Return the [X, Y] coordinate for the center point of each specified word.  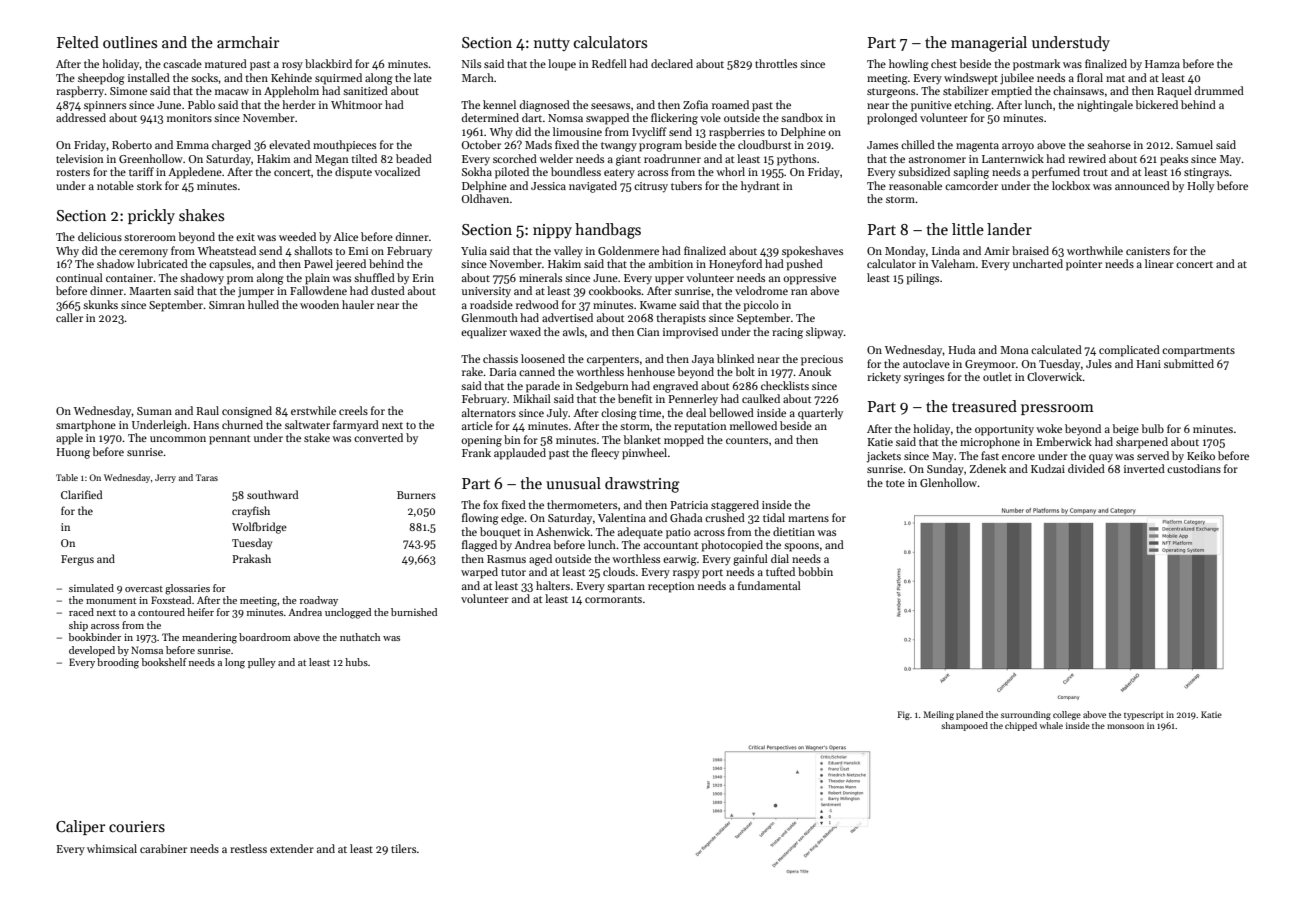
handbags [608, 231]
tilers [403, 848]
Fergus [77, 560]
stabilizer [966, 90]
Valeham [953, 263]
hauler [358, 304]
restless [248, 848]
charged [231, 146]
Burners [416, 495]
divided [1086, 468]
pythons [796, 160]
